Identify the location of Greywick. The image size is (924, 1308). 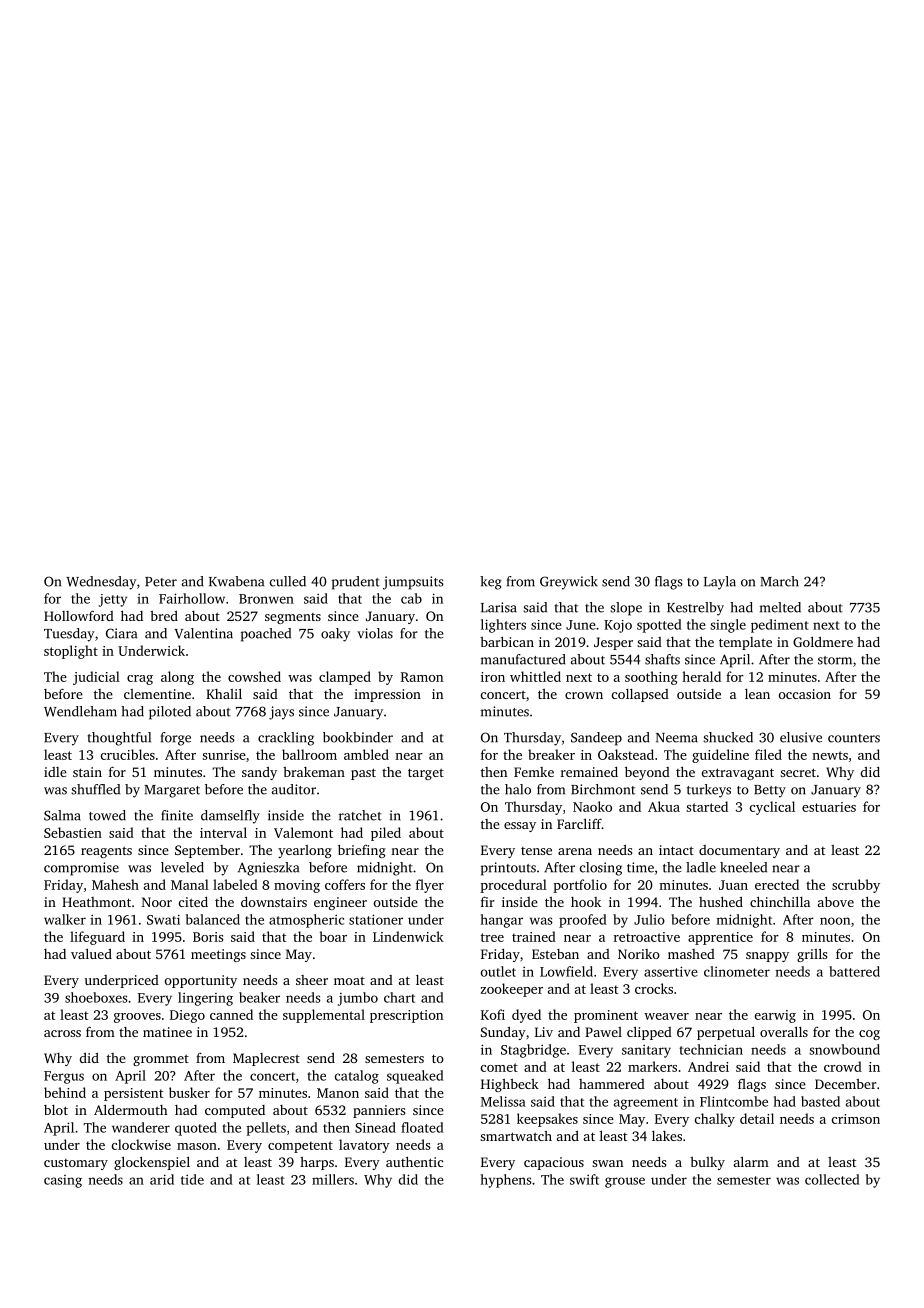
(569, 583).
